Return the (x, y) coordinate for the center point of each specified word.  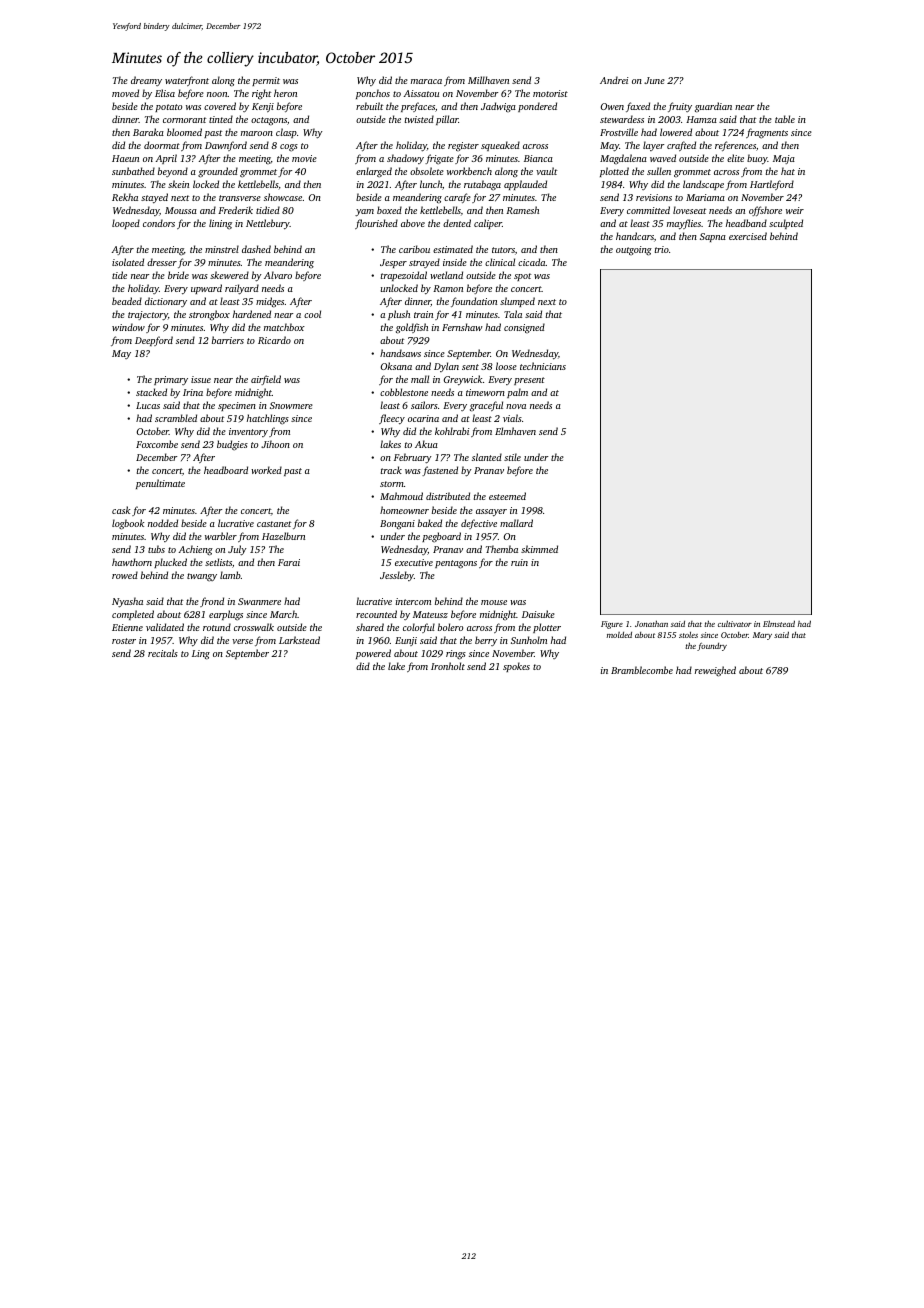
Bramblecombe (642, 670)
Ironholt (448, 666)
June (654, 80)
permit (266, 81)
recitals (163, 653)
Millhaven (488, 80)
